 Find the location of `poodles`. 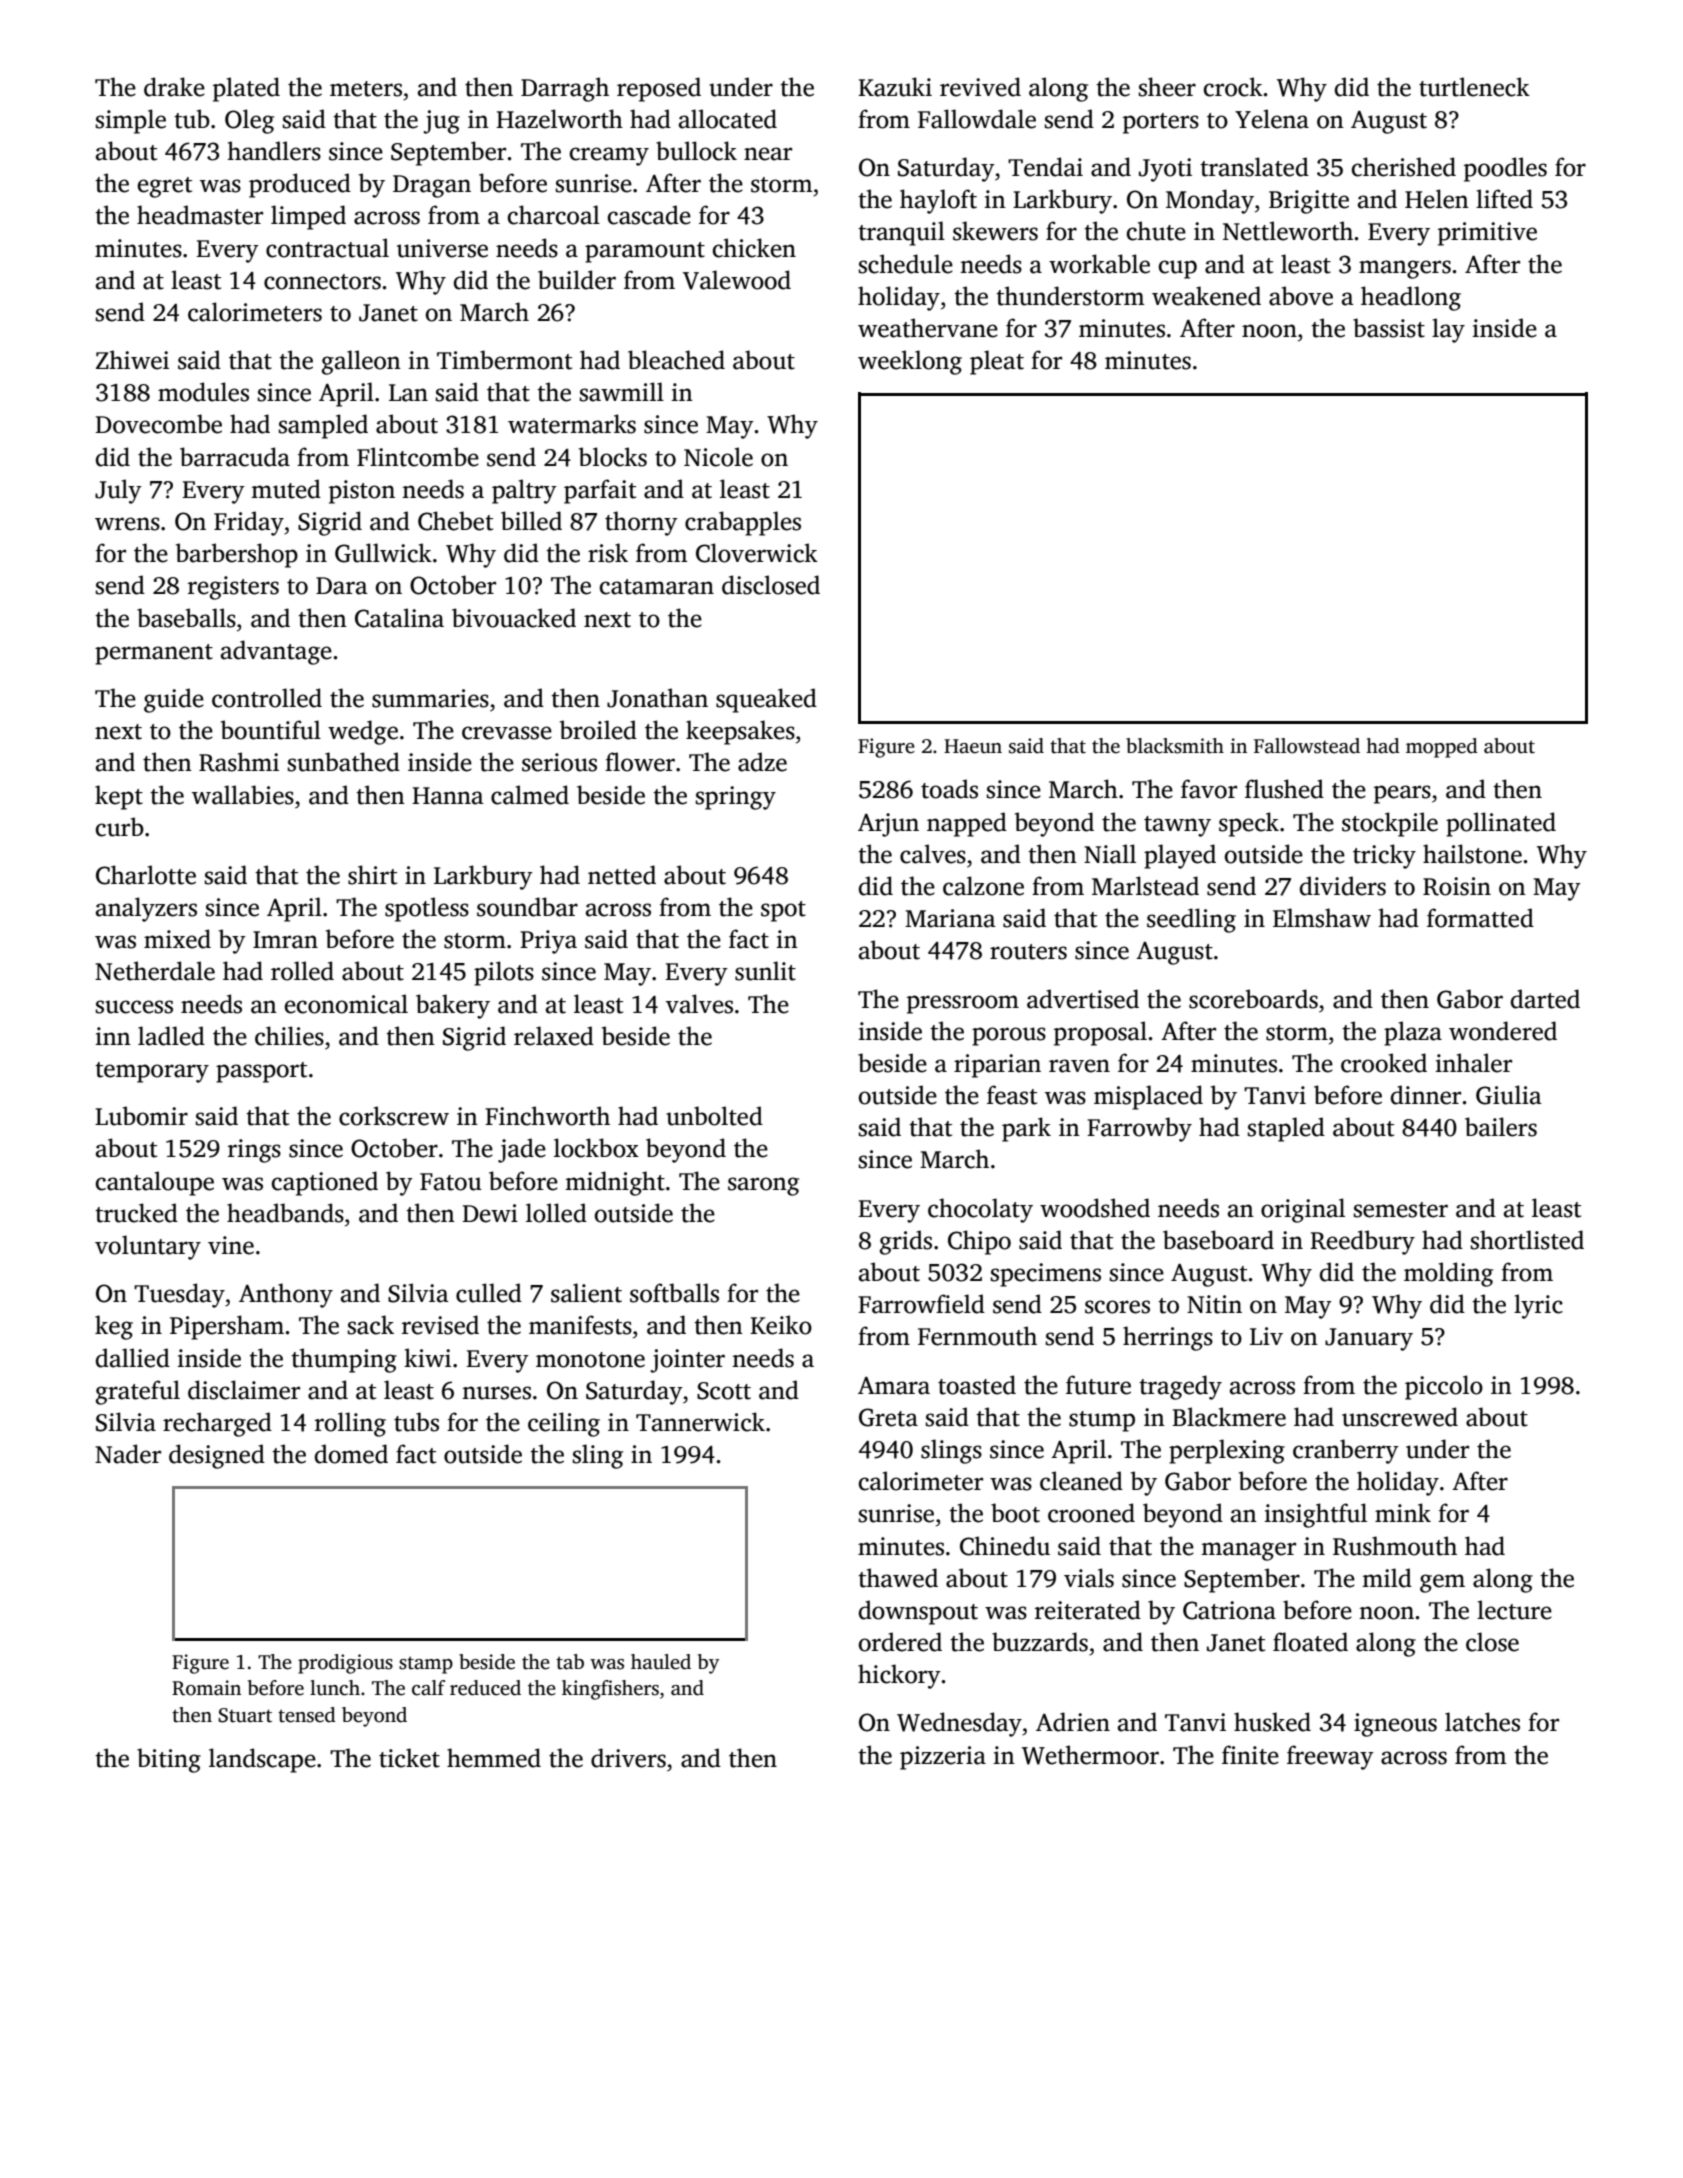

poodles is located at coordinates (1505, 169).
